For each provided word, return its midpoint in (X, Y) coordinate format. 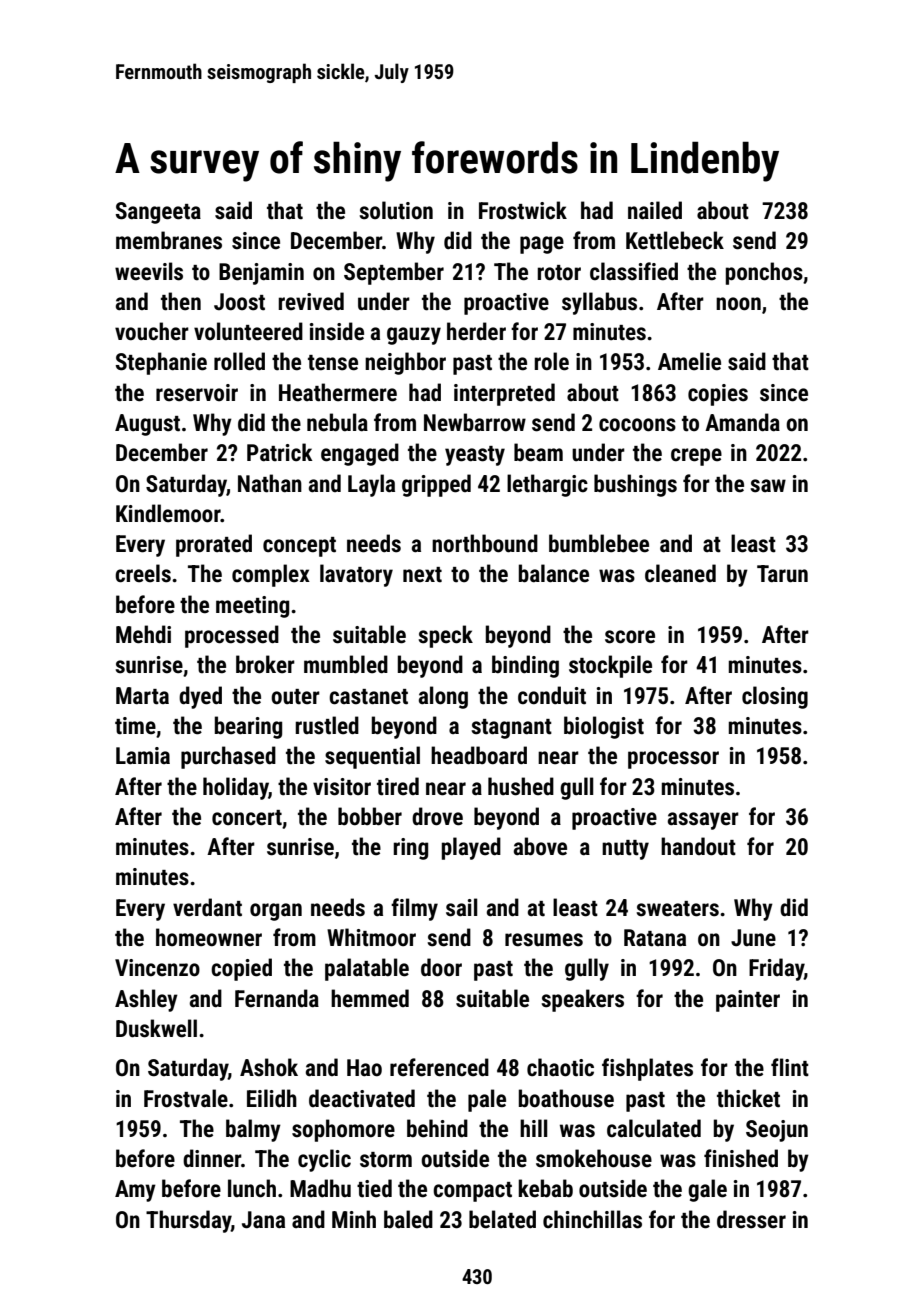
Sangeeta (158, 213)
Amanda (742, 422)
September (394, 273)
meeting (252, 607)
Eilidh (272, 1098)
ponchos (764, 273)
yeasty (475, 456)
